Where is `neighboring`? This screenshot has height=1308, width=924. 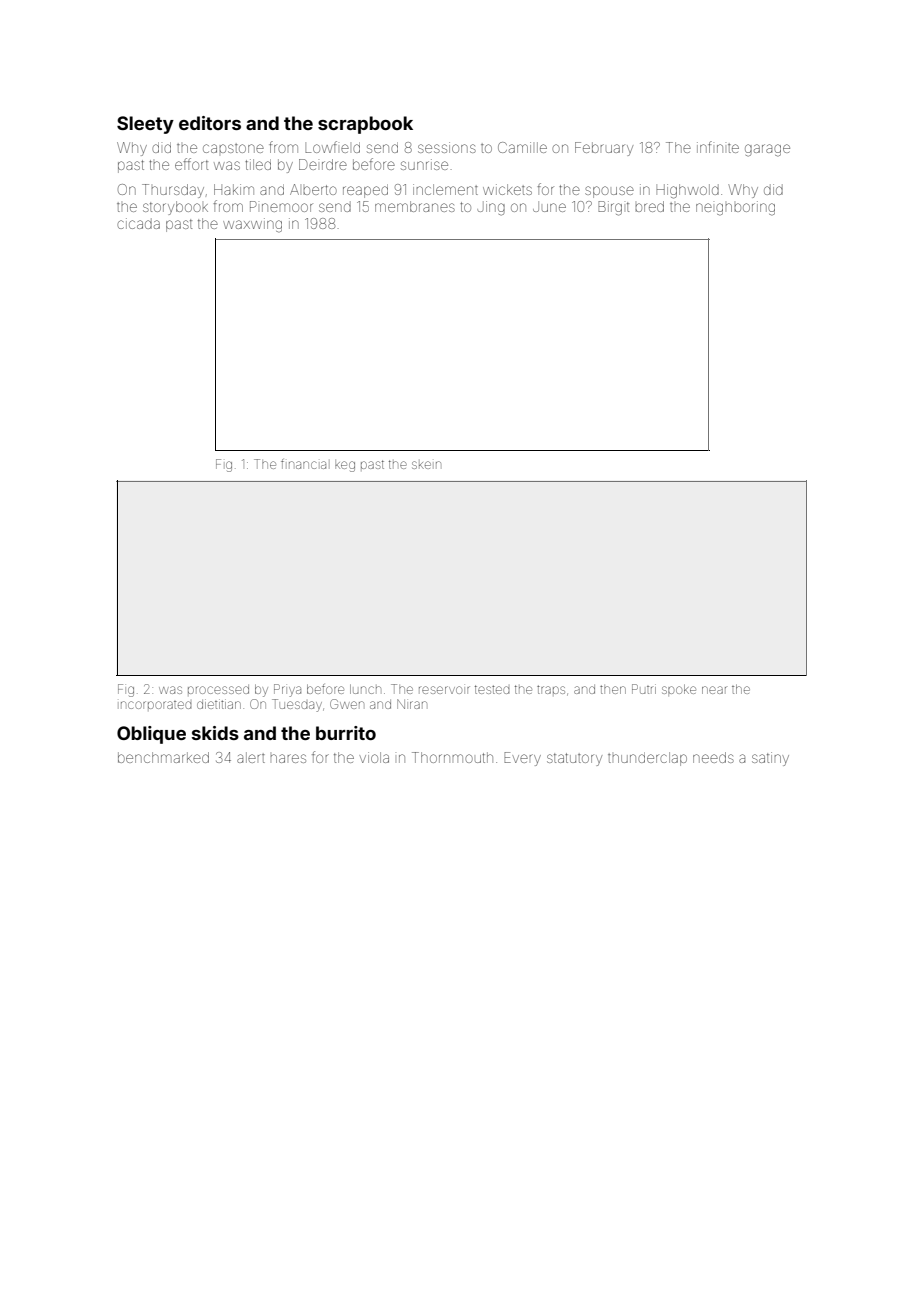
neighboring is located at coordinates (735, 208).
